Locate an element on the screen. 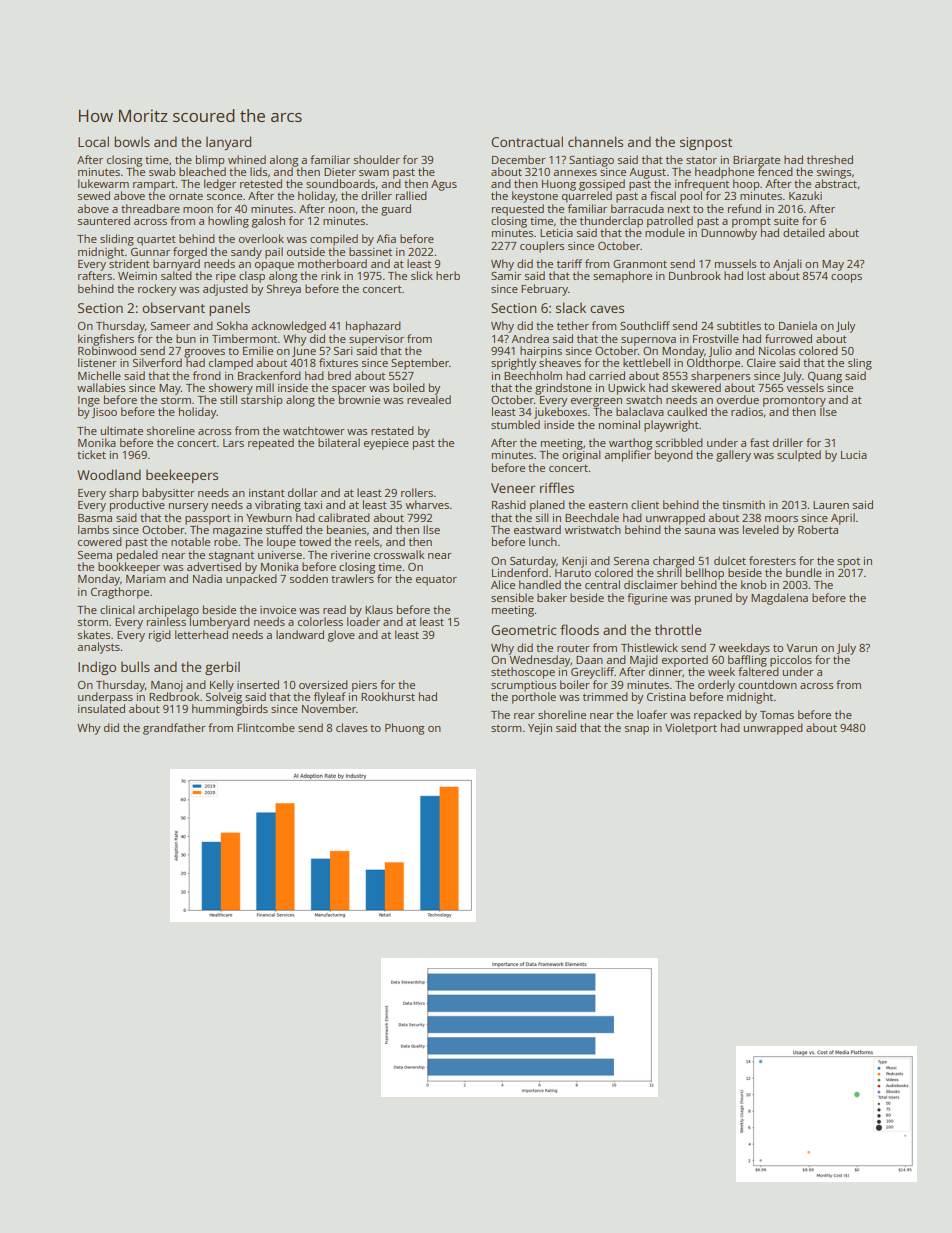  sculpted is located at coordinates (799, 456).
